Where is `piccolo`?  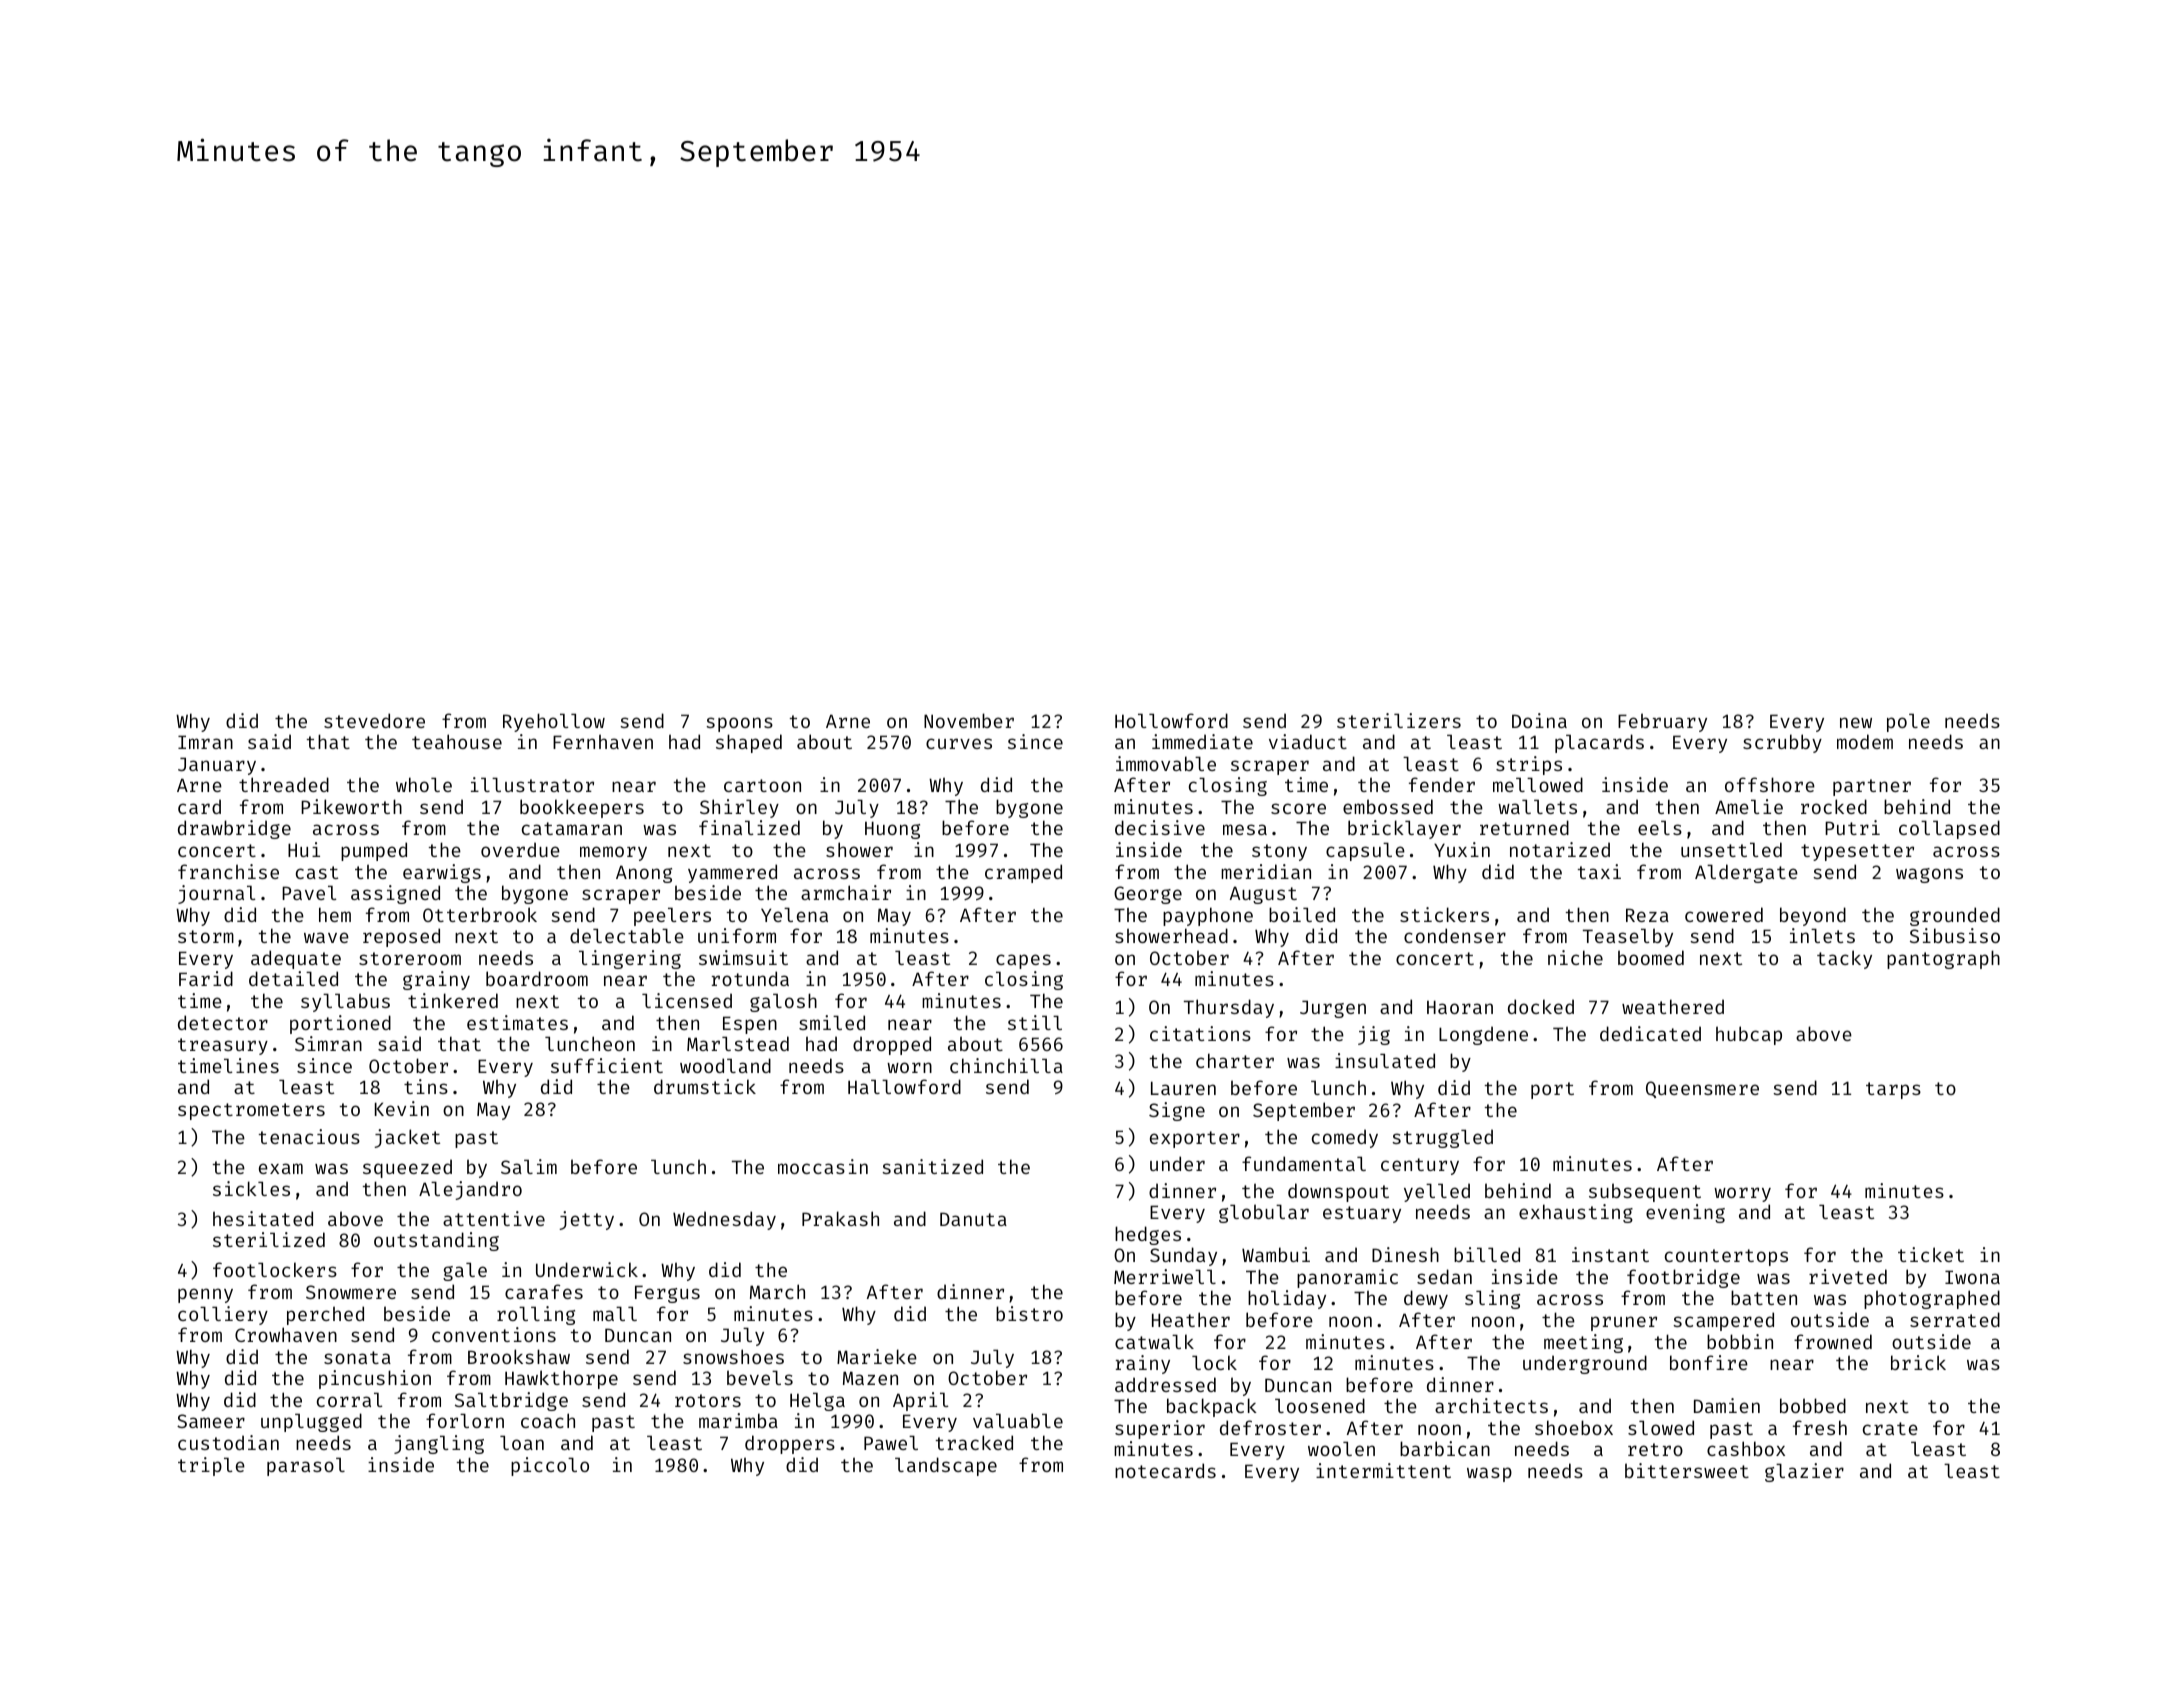
piccolo is located at coordinates (550, 1466).
